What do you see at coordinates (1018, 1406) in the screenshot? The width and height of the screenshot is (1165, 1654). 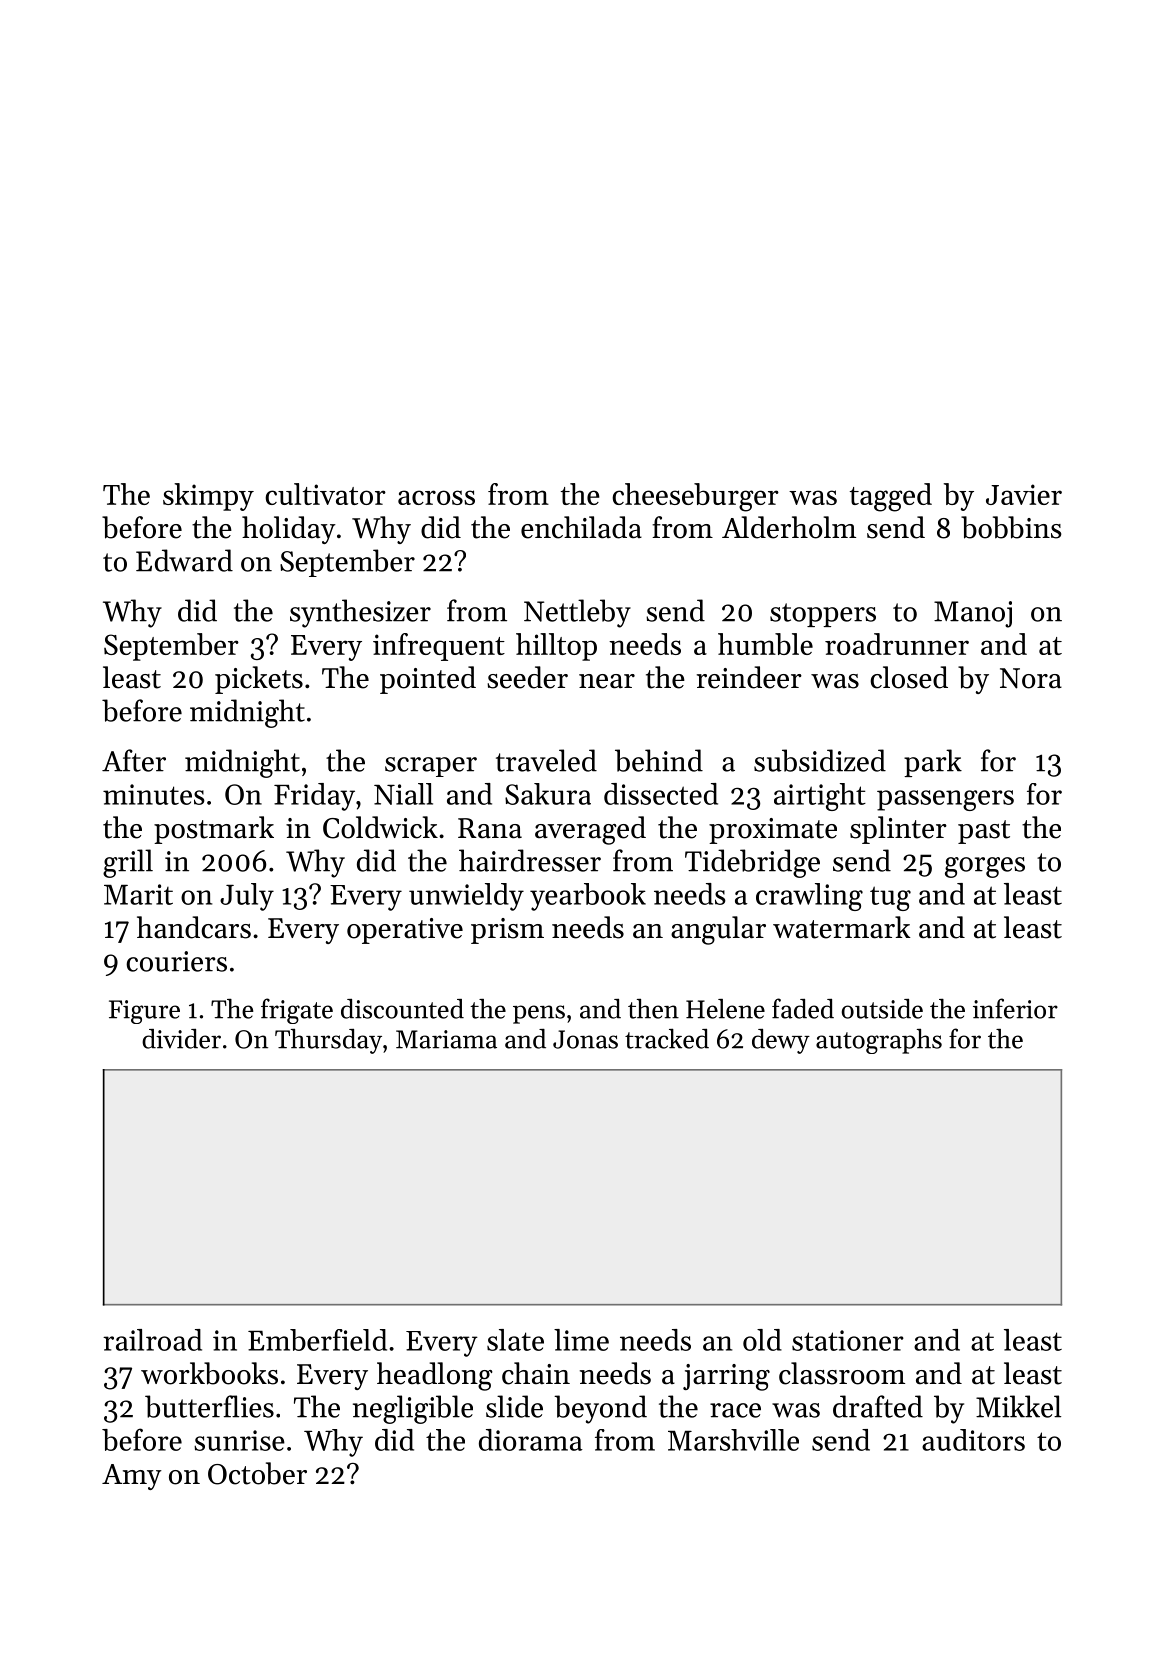 I see `Mikkel` at bounding box center [1018, 1406].
